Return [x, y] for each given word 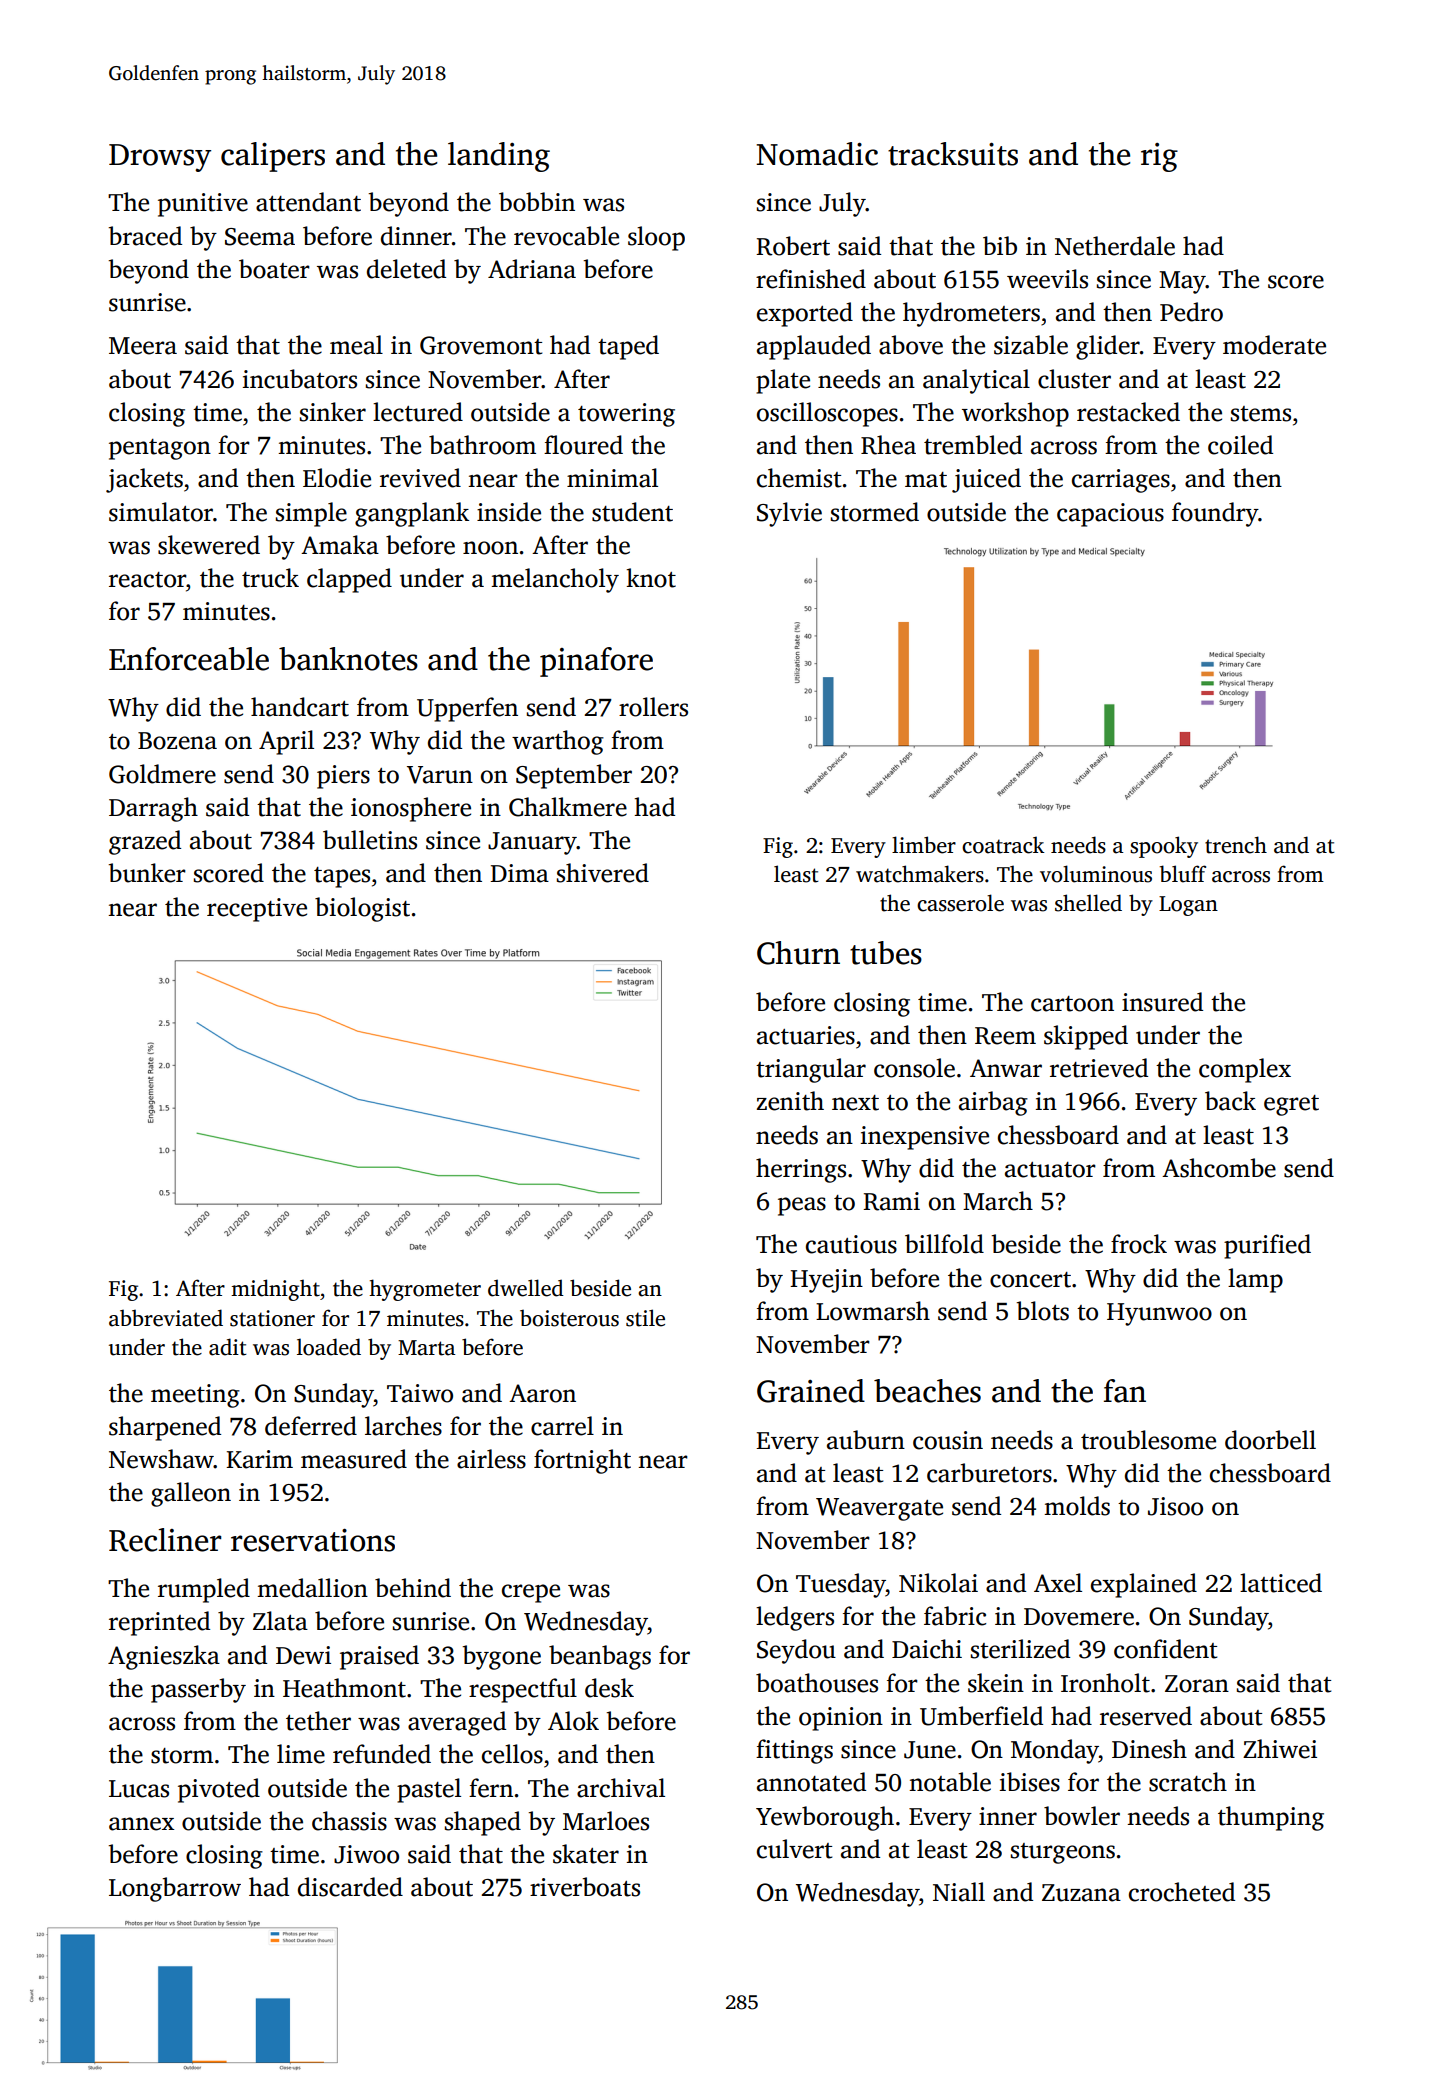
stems [1261, 414]
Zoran [1197, 1684]
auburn [866, 1440]
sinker [333, 412]
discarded [350, 1887]
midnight [275, 1290]
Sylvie [789, 514]
